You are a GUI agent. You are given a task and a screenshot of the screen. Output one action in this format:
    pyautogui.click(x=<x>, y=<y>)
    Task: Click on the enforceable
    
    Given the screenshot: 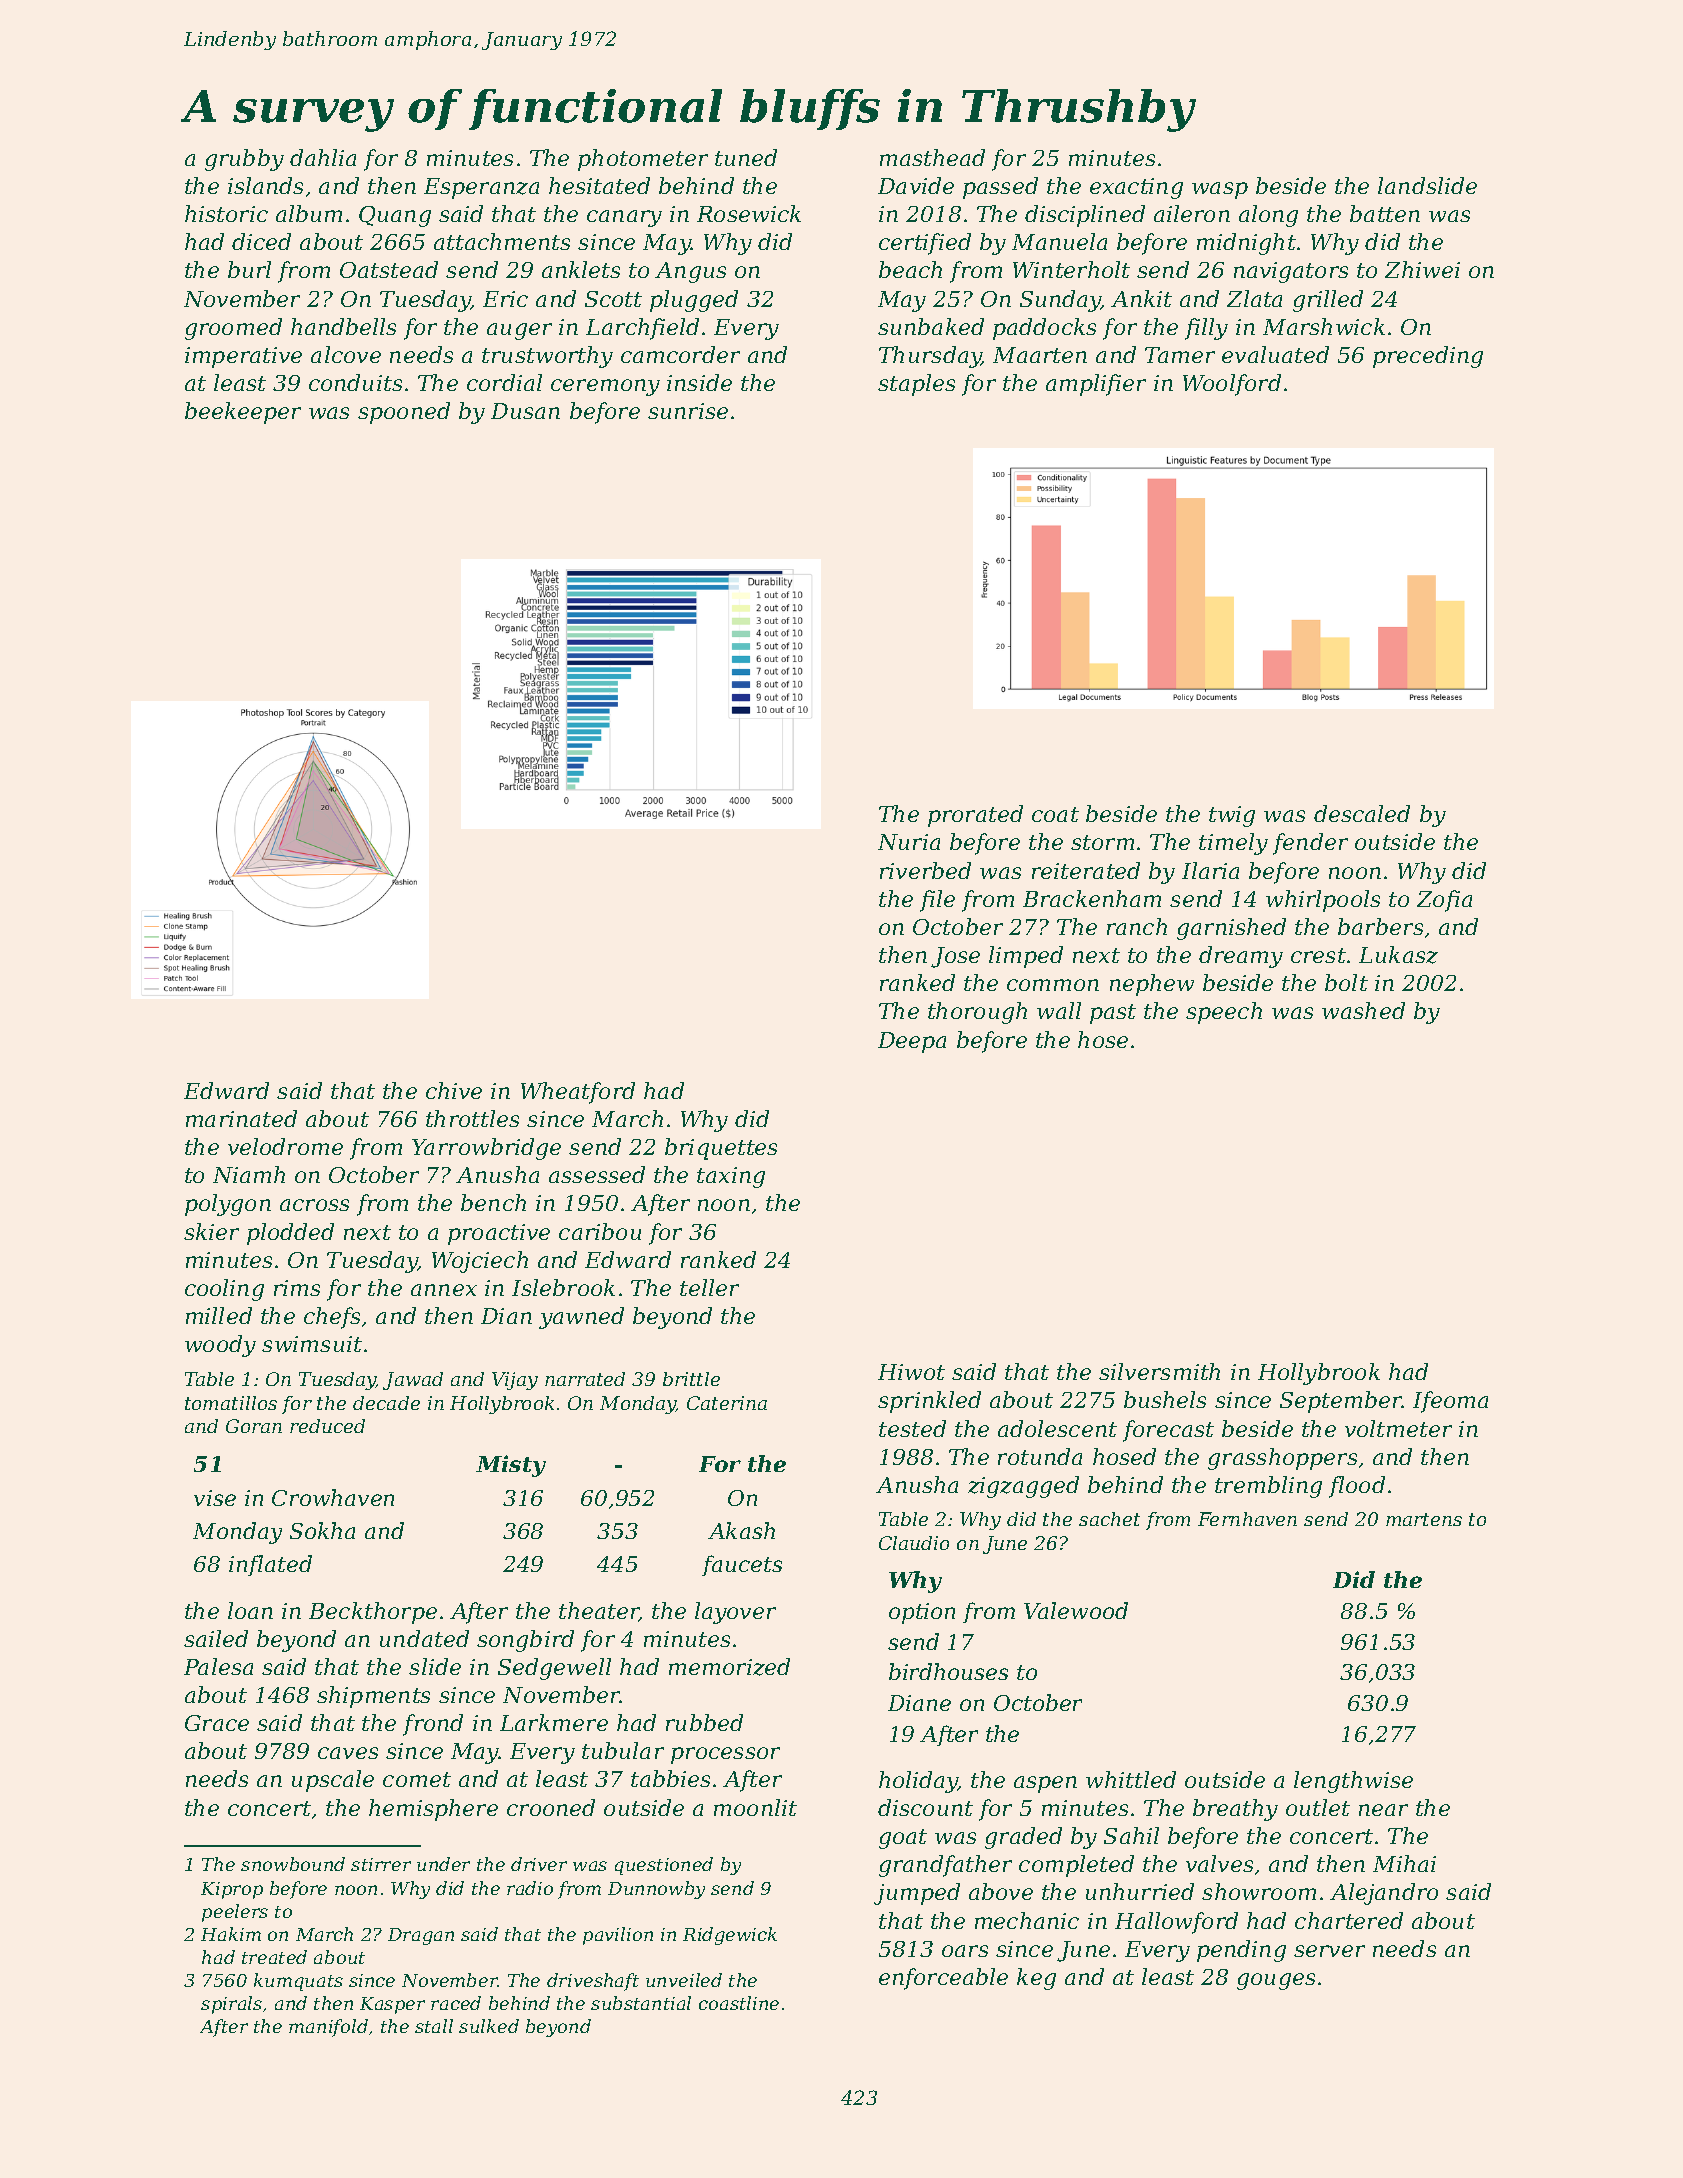 What is the action you would take?
    pyautogui.click(x=943, y=1979)
